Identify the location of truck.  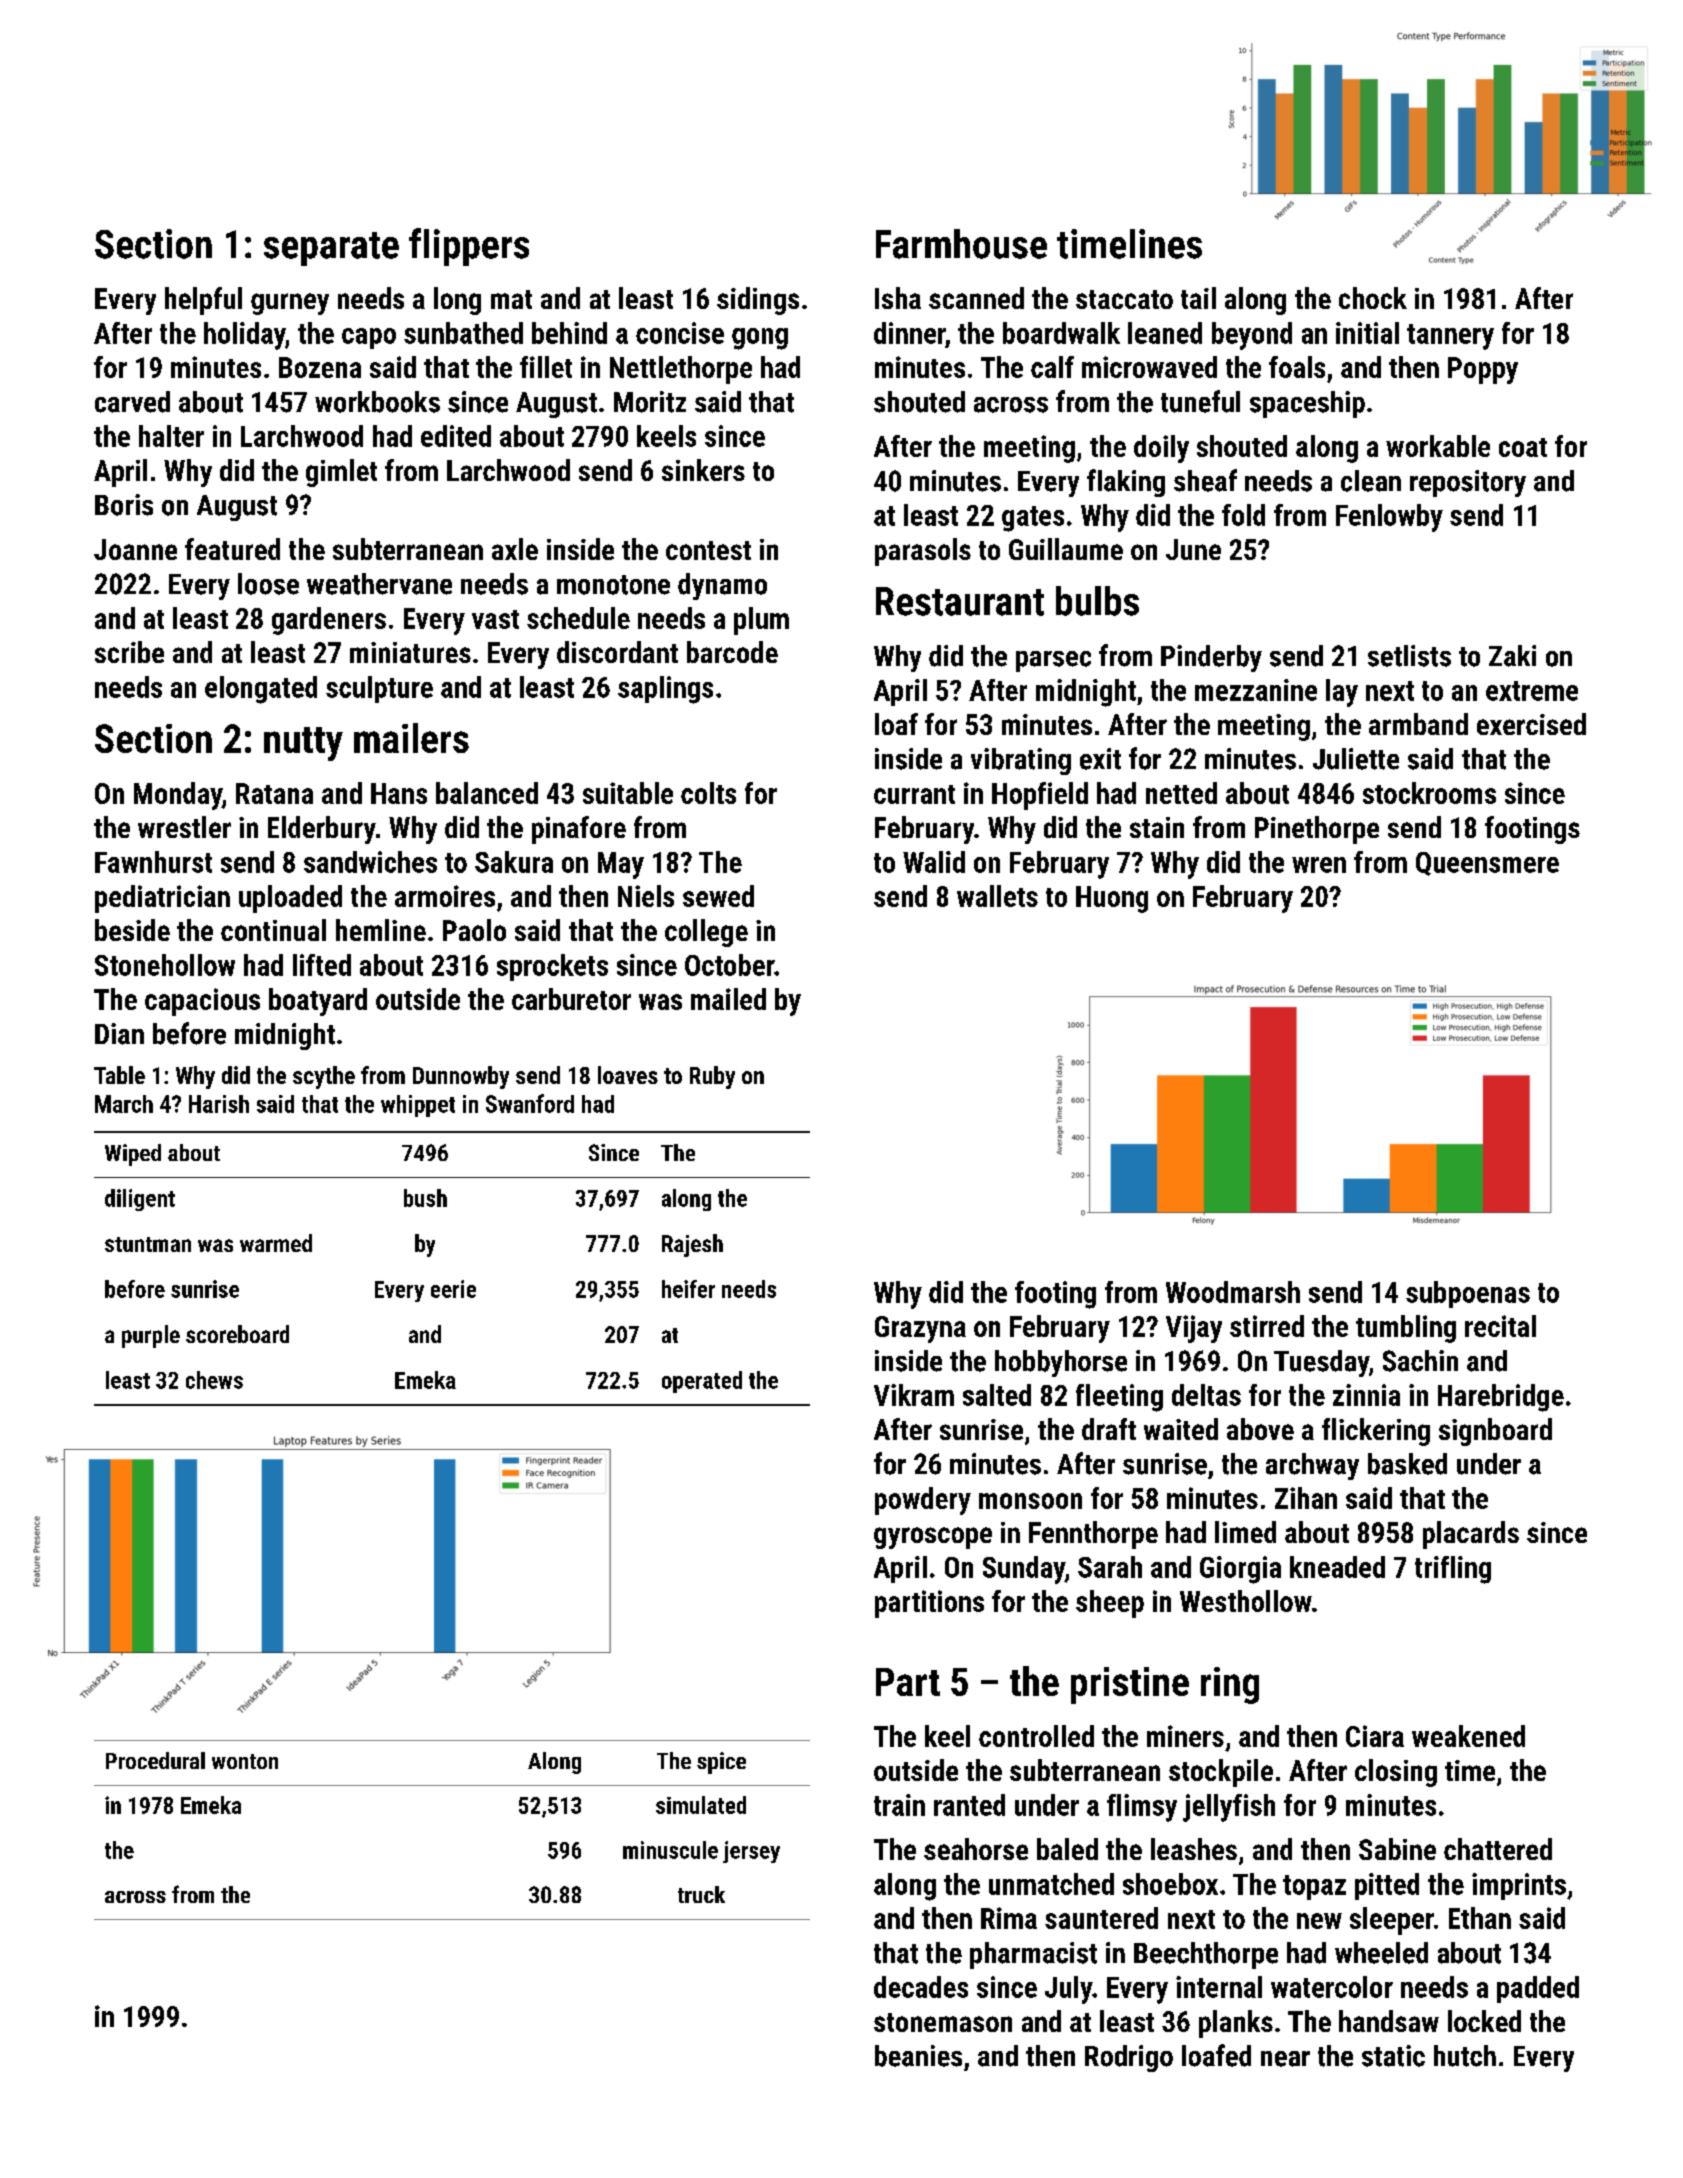
(701, 1894).
